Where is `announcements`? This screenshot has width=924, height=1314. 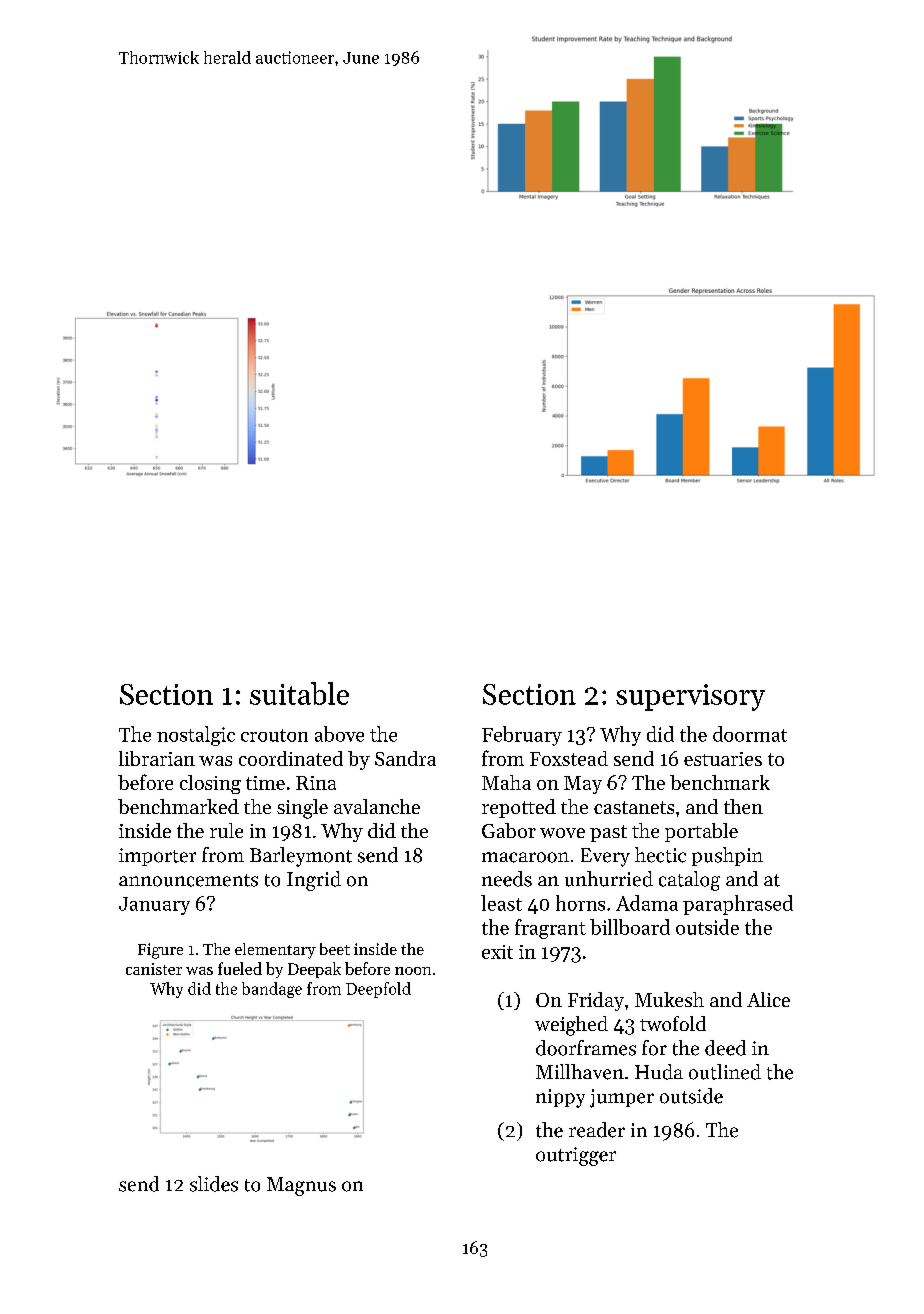
announcements is located at coordinates (188, 880).
